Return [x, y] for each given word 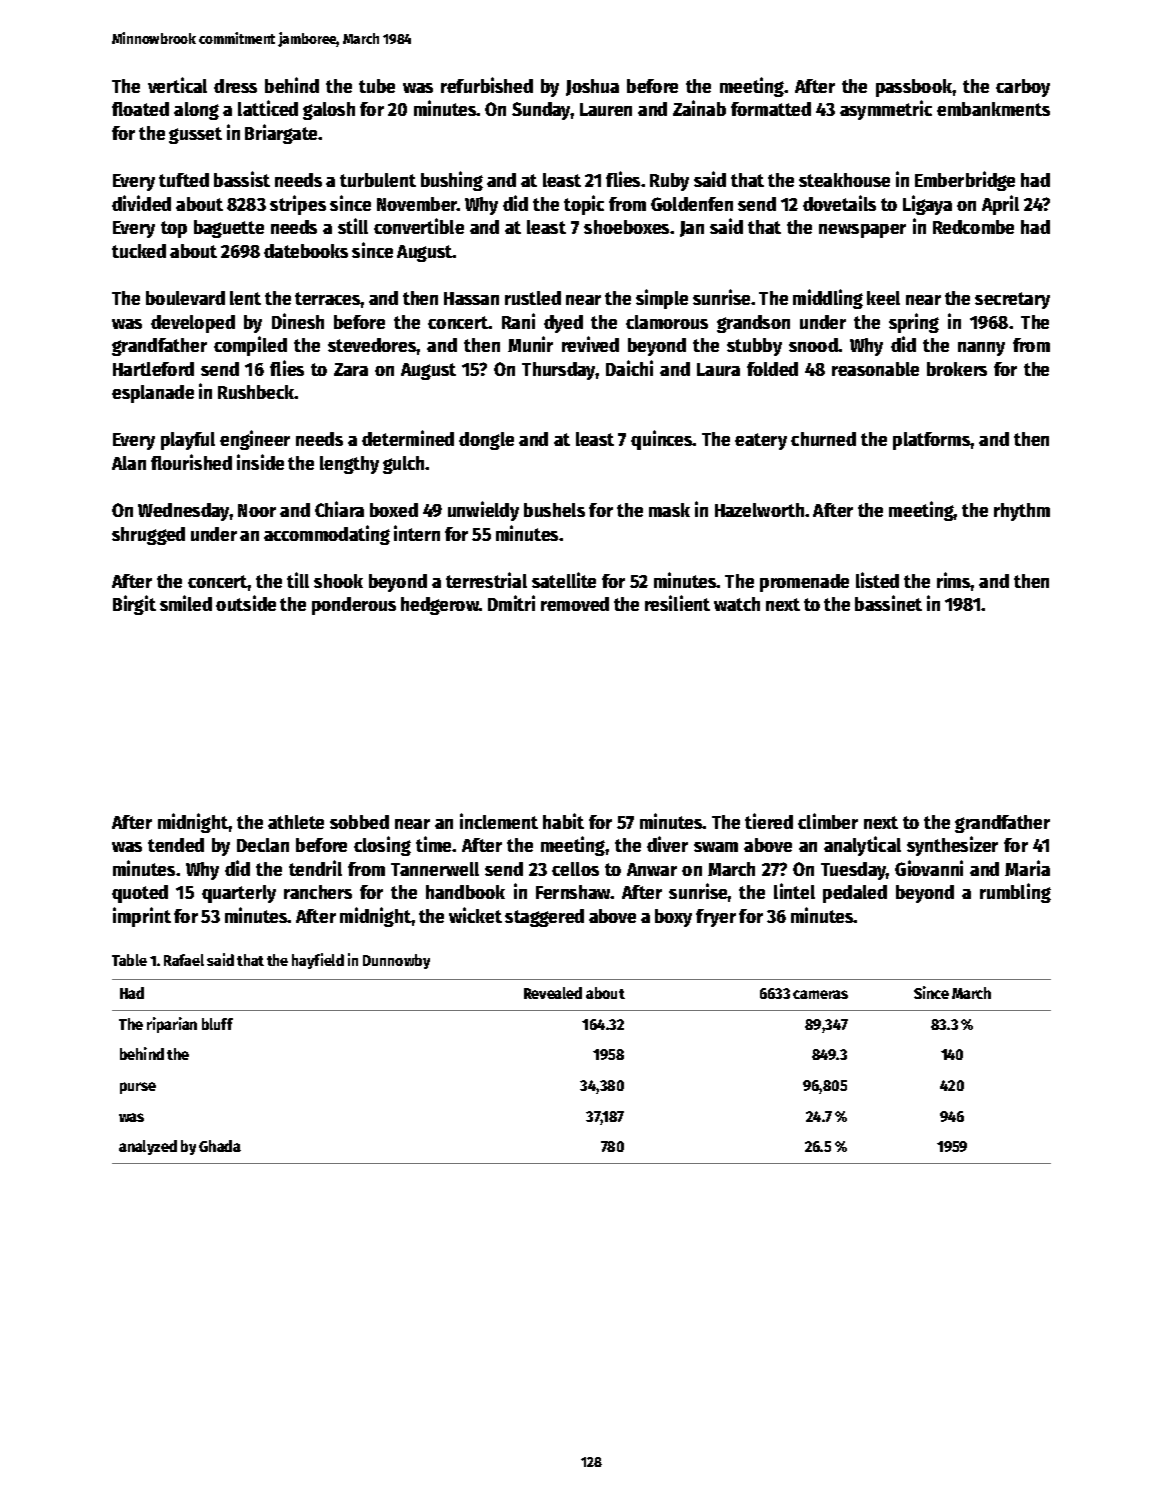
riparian [172, 1025]
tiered [769, 821]
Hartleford [153, 369]
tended [176, 845]
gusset [195, 135]
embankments [993, 109]
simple [662, 299]
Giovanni [929, 868]
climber [828, 821]
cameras [820, 994]
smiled [186, 603]
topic [584, 205]
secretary [1012, 300]
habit [563, 821]
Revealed [553, 993]
